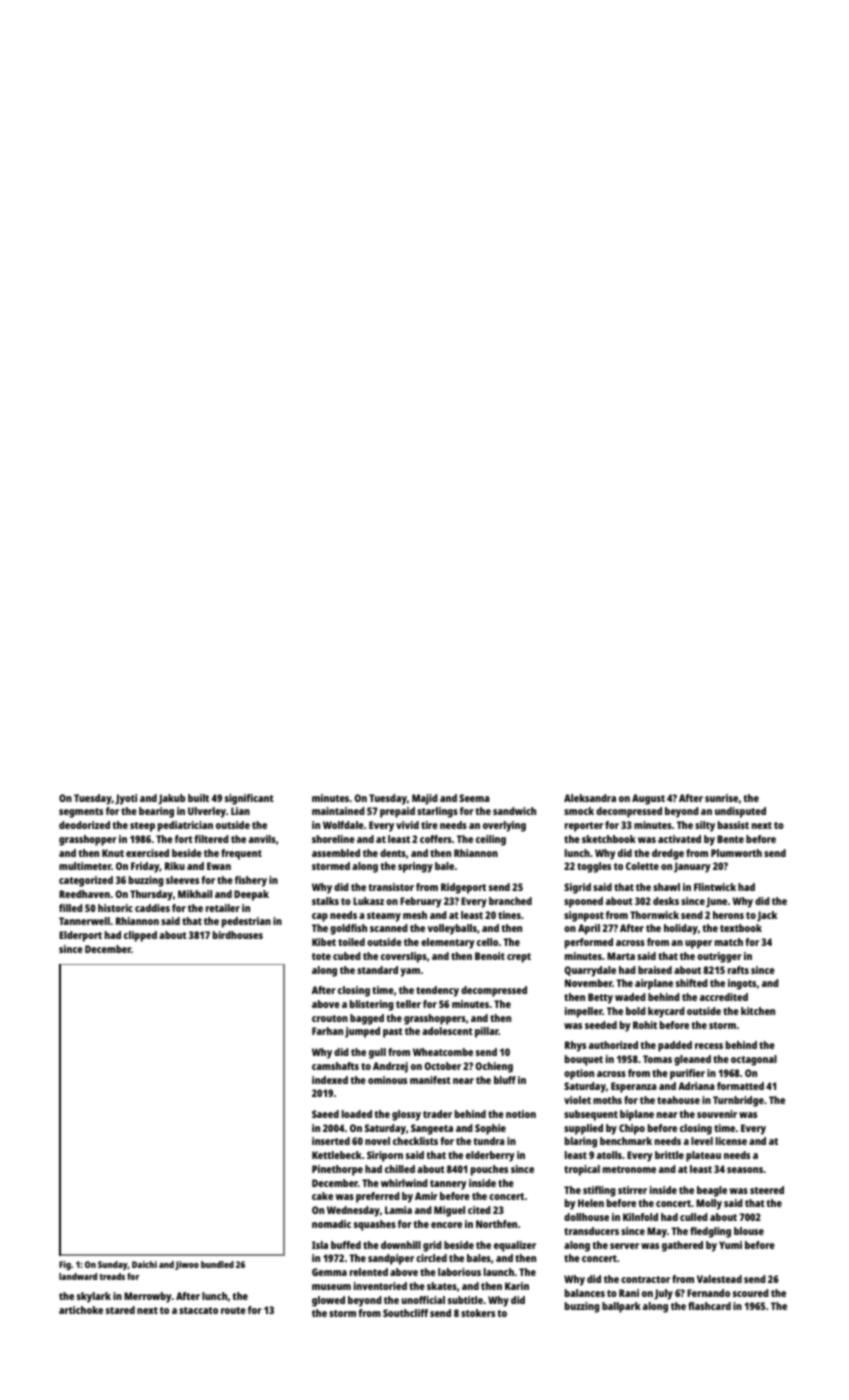 The width and height of the page is (849, 1400). I want to click on Majid, so click(425, 799).
